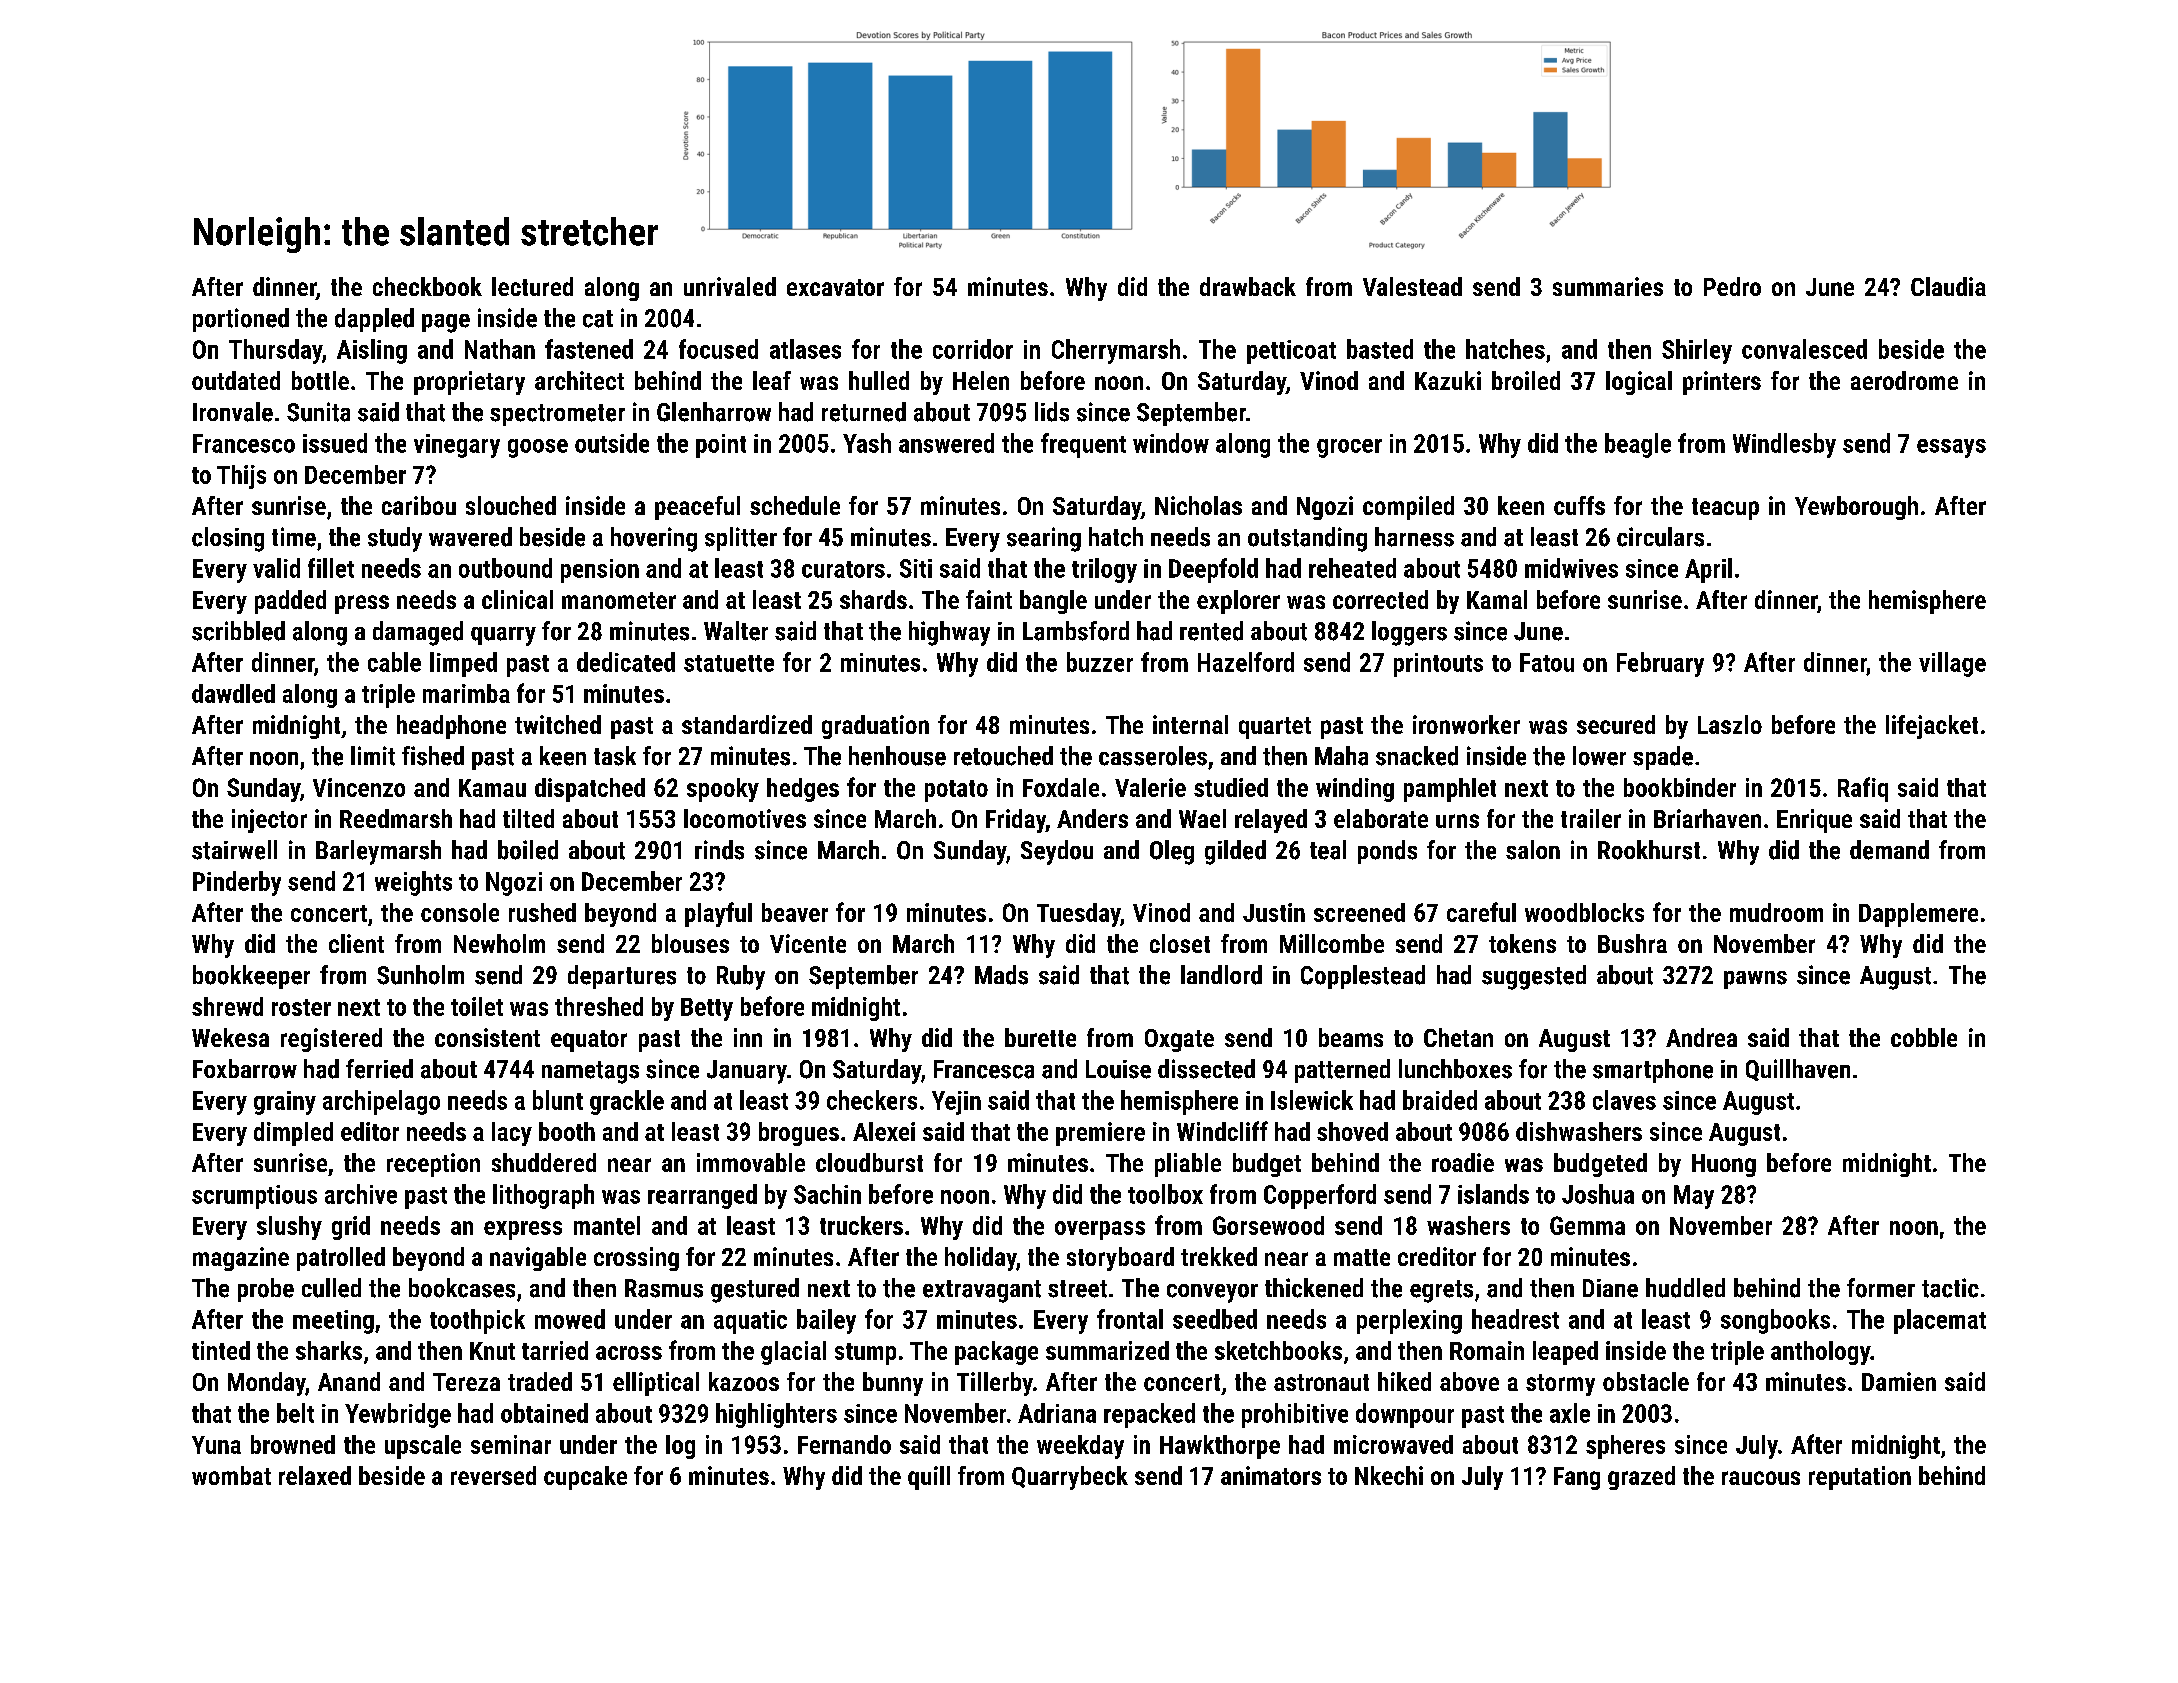 The width and height of the image is (2178, 1683). Describe the element at coordinates (1732, 286) in the image. I see `Pedro` at that location.
